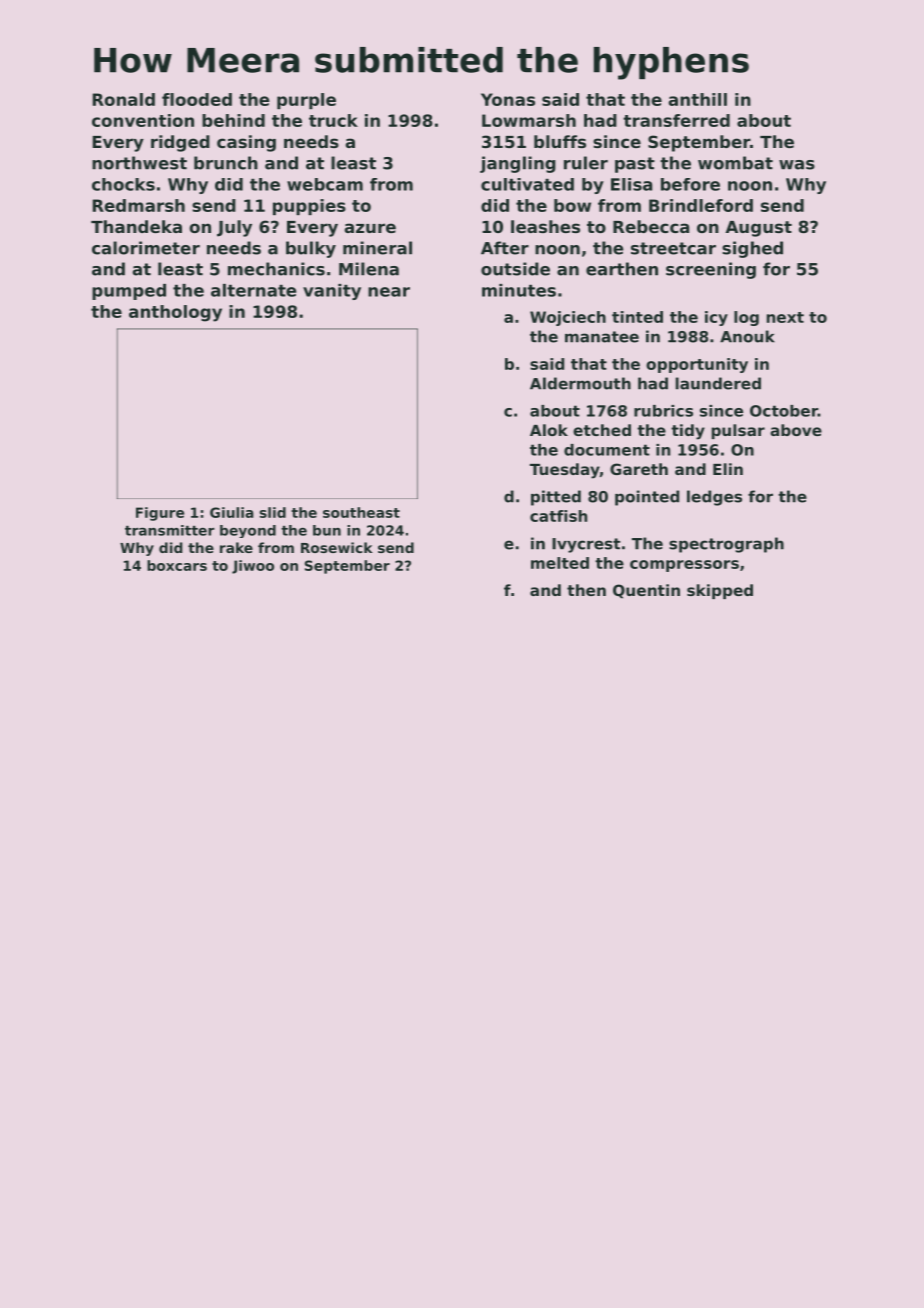 The height and width of the screenshot is (1308, 924). Describe the element at coordinates (647, 498) in the screenshot. I see `pointed` at that location.
